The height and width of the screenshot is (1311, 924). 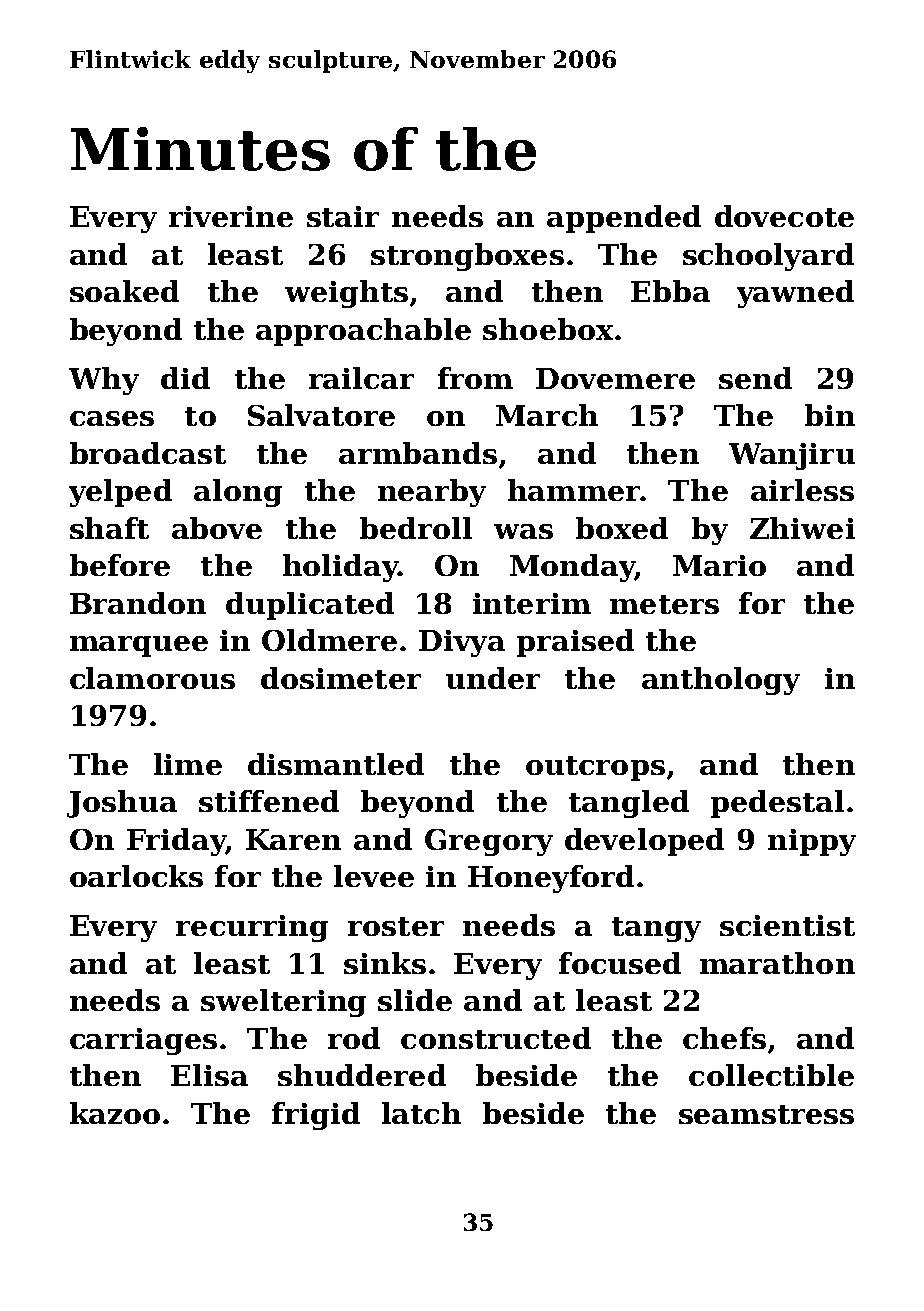 I want to click on Salvatore, so click(x=321, y=415).
